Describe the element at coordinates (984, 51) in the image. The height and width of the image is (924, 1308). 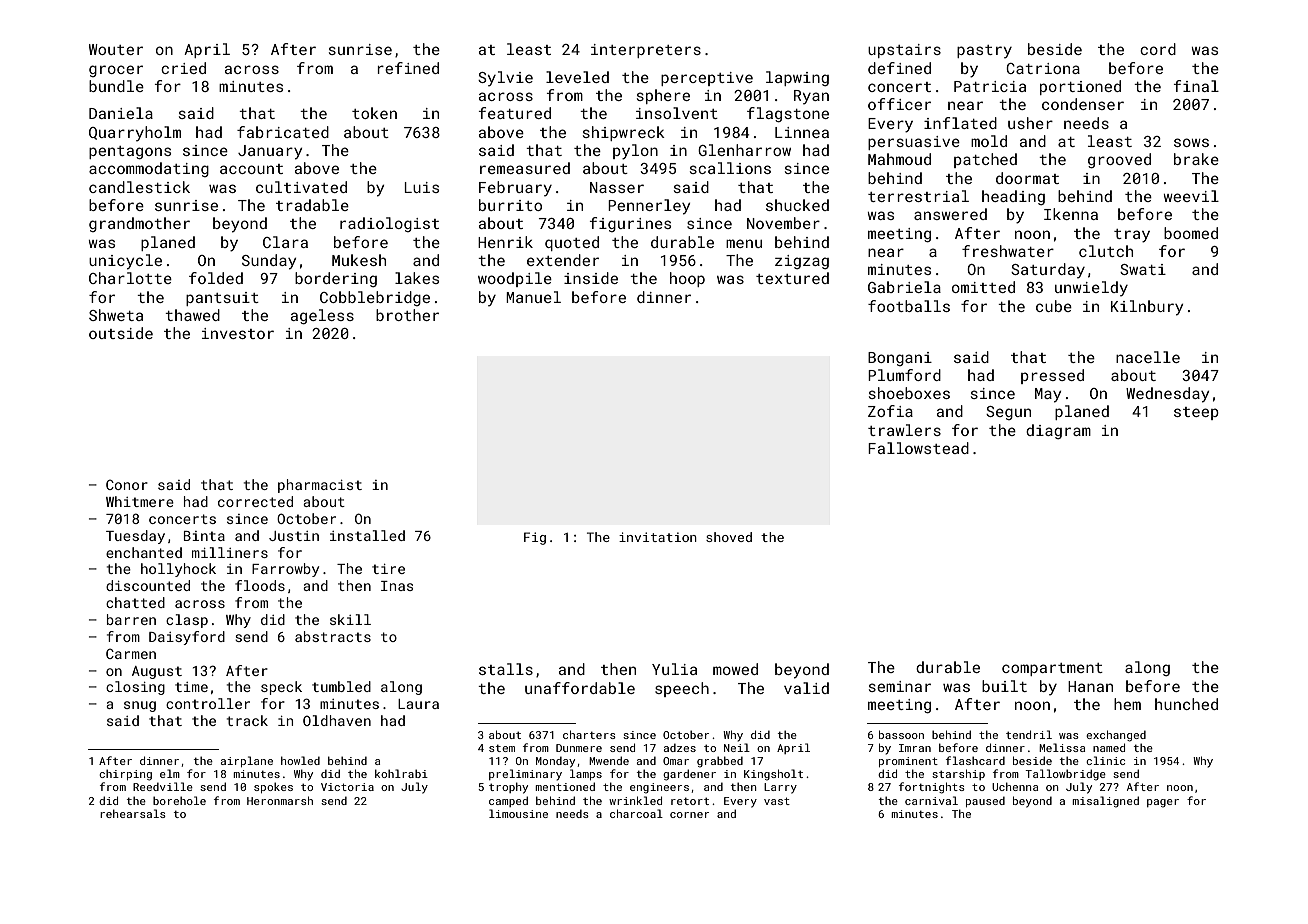
I see `pastry` at that location.
